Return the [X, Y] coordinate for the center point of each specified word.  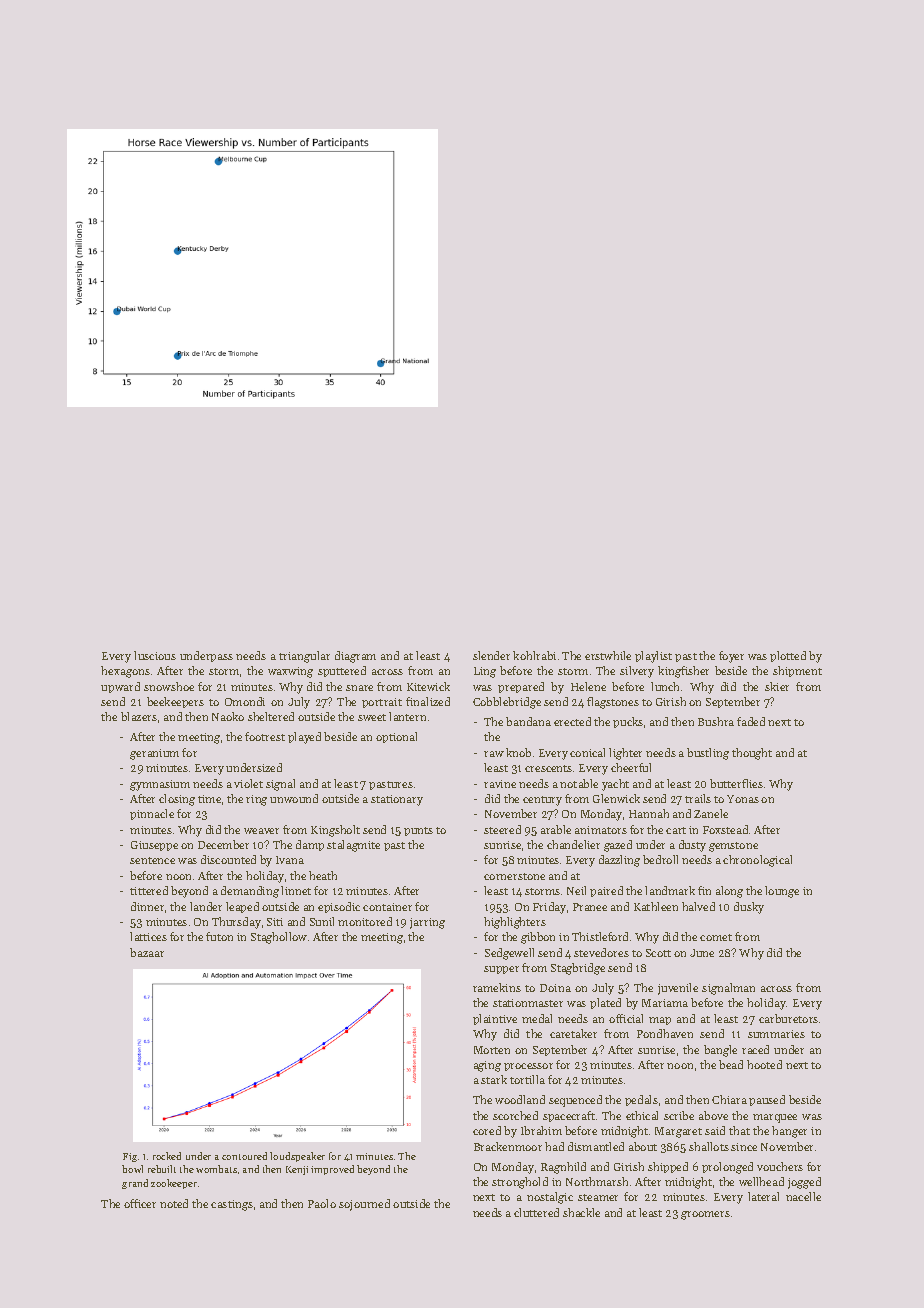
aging [487, 1066]
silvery [637, 672]
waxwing [290, 672]
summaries [776, 1034]
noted [174, 1203]
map [660, 1021]
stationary [397, 800]
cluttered [536, 1212]
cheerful [631, 767]
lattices [148, 936]
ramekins [497, 987]
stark [494, 1079]
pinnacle [152, 814]
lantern [407, 716]
